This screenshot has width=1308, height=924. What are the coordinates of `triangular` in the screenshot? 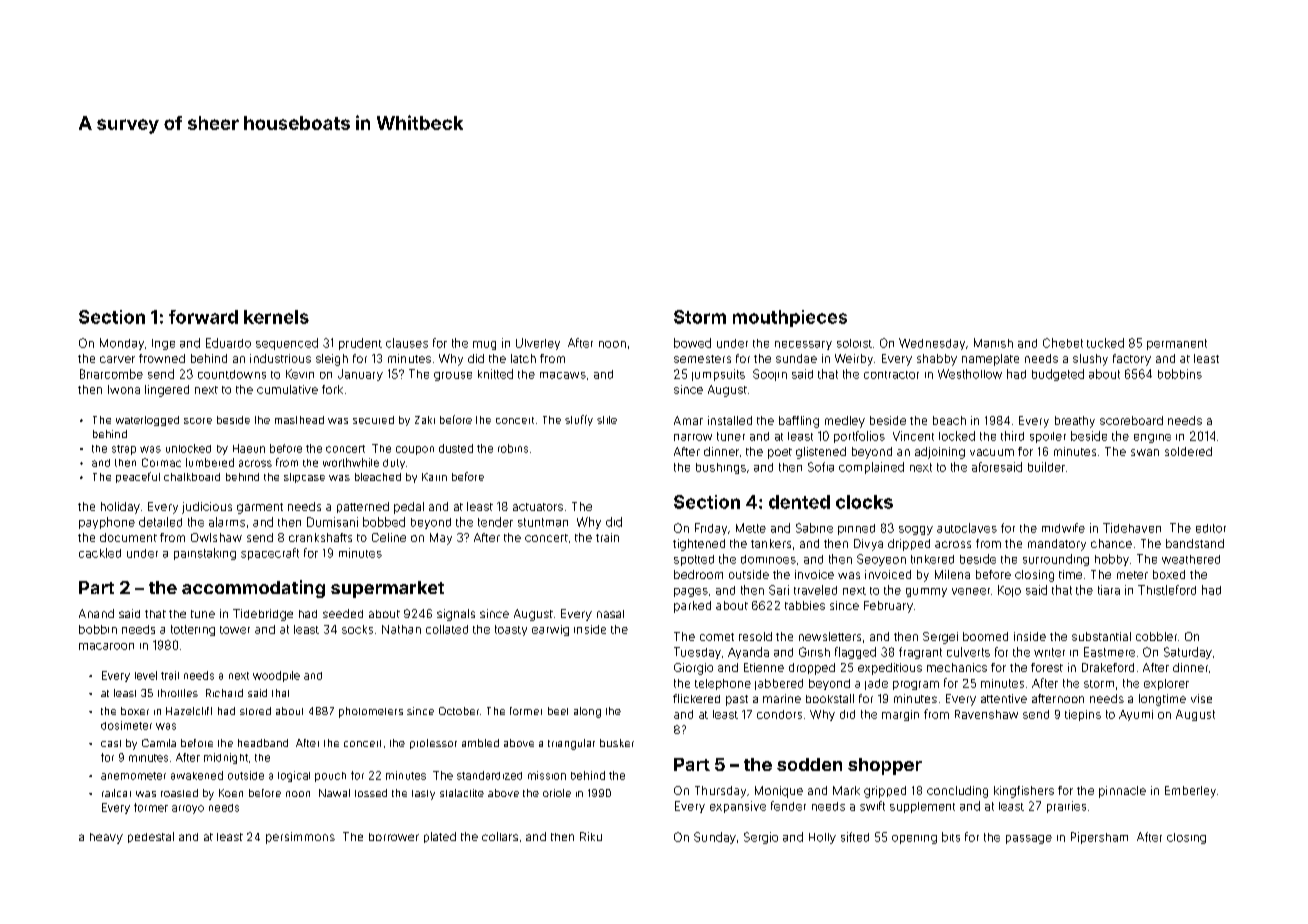 It's located at (571, 744).
